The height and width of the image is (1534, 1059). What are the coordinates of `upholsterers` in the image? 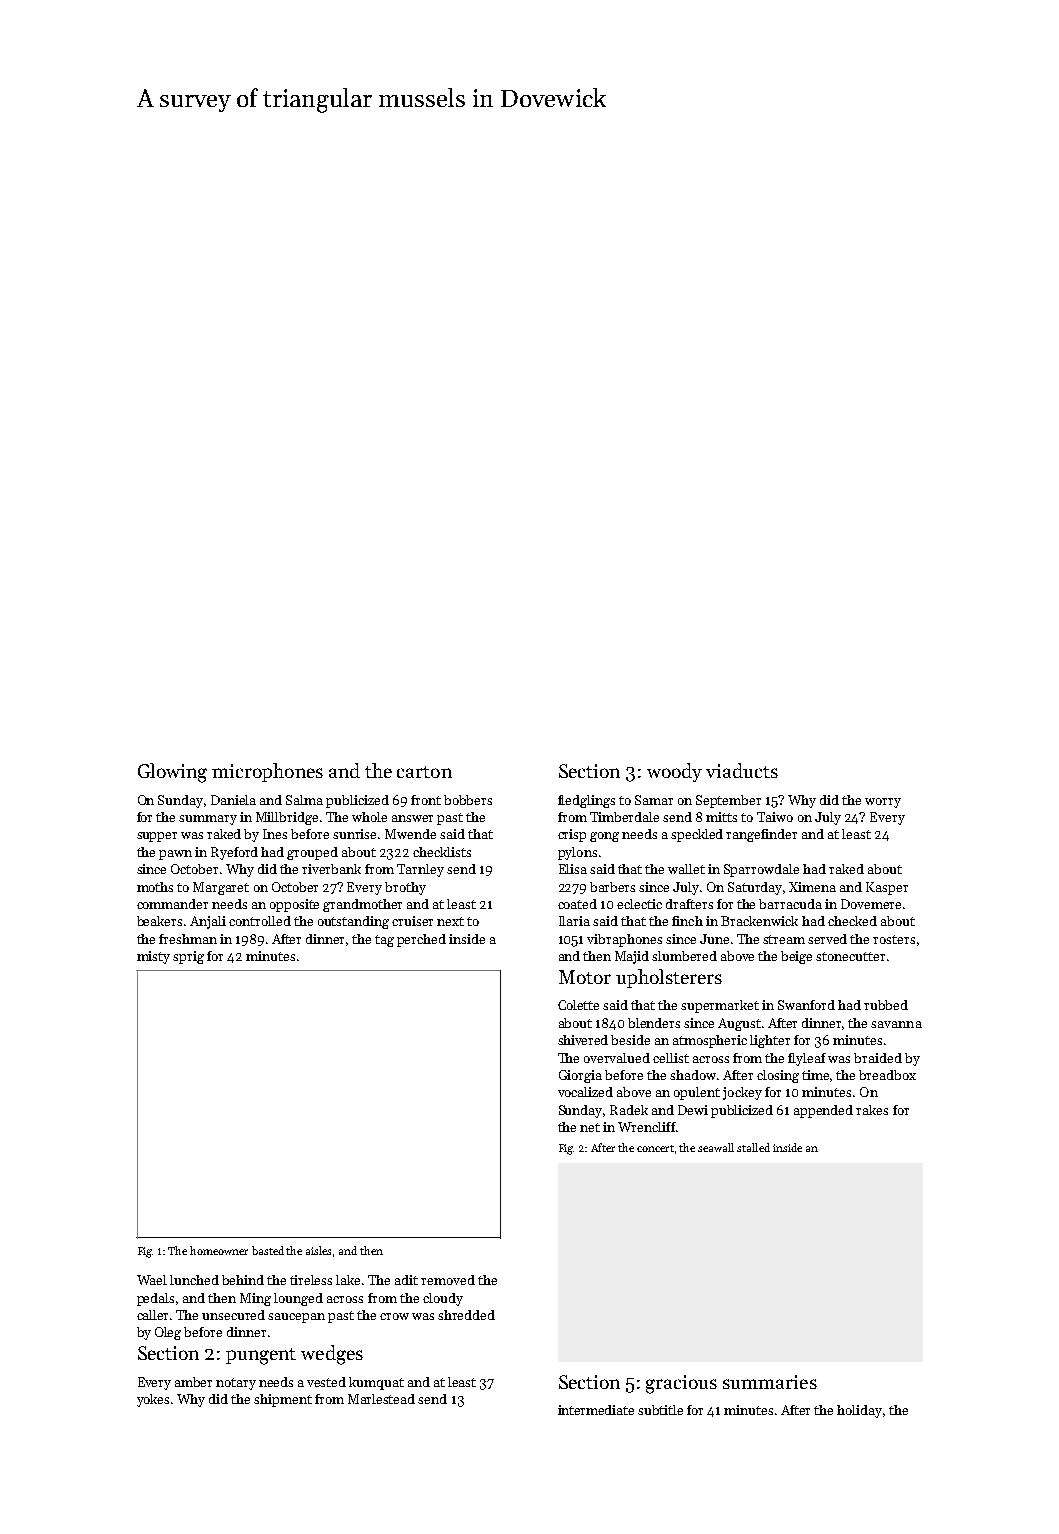 It's located at (669, 978).
